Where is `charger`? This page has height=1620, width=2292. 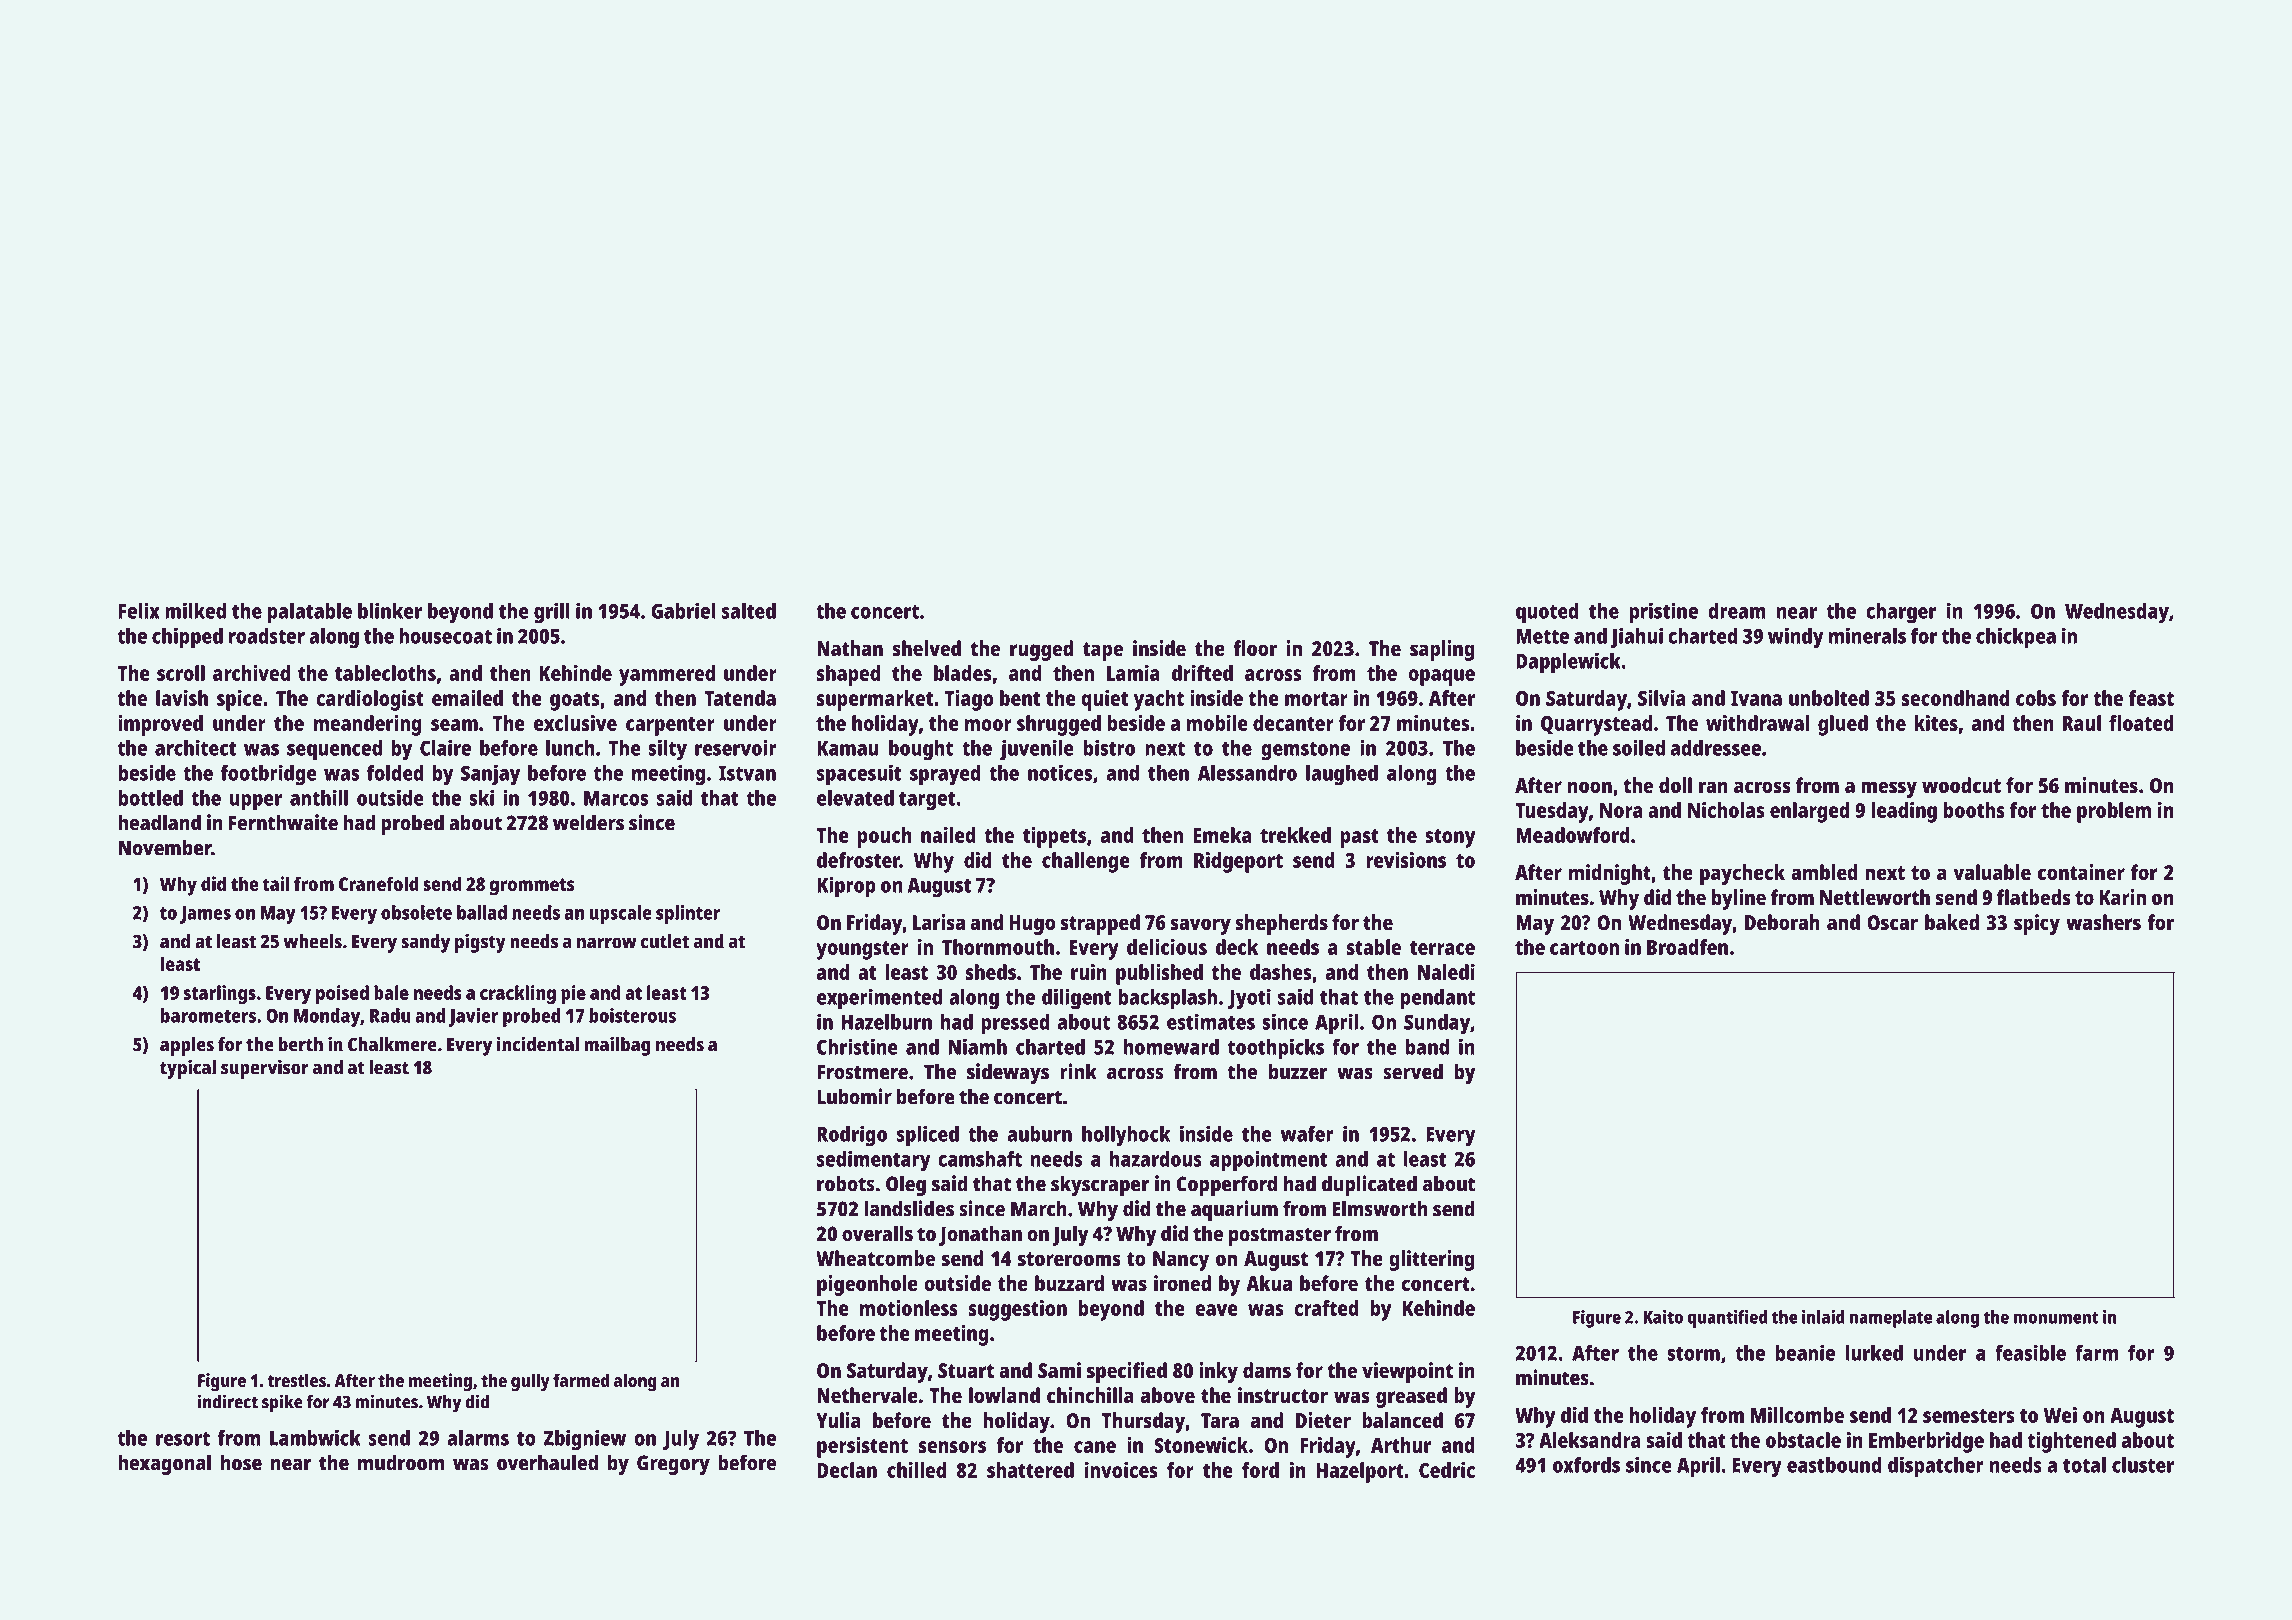
charger is located at coordinates (1901, 613).
